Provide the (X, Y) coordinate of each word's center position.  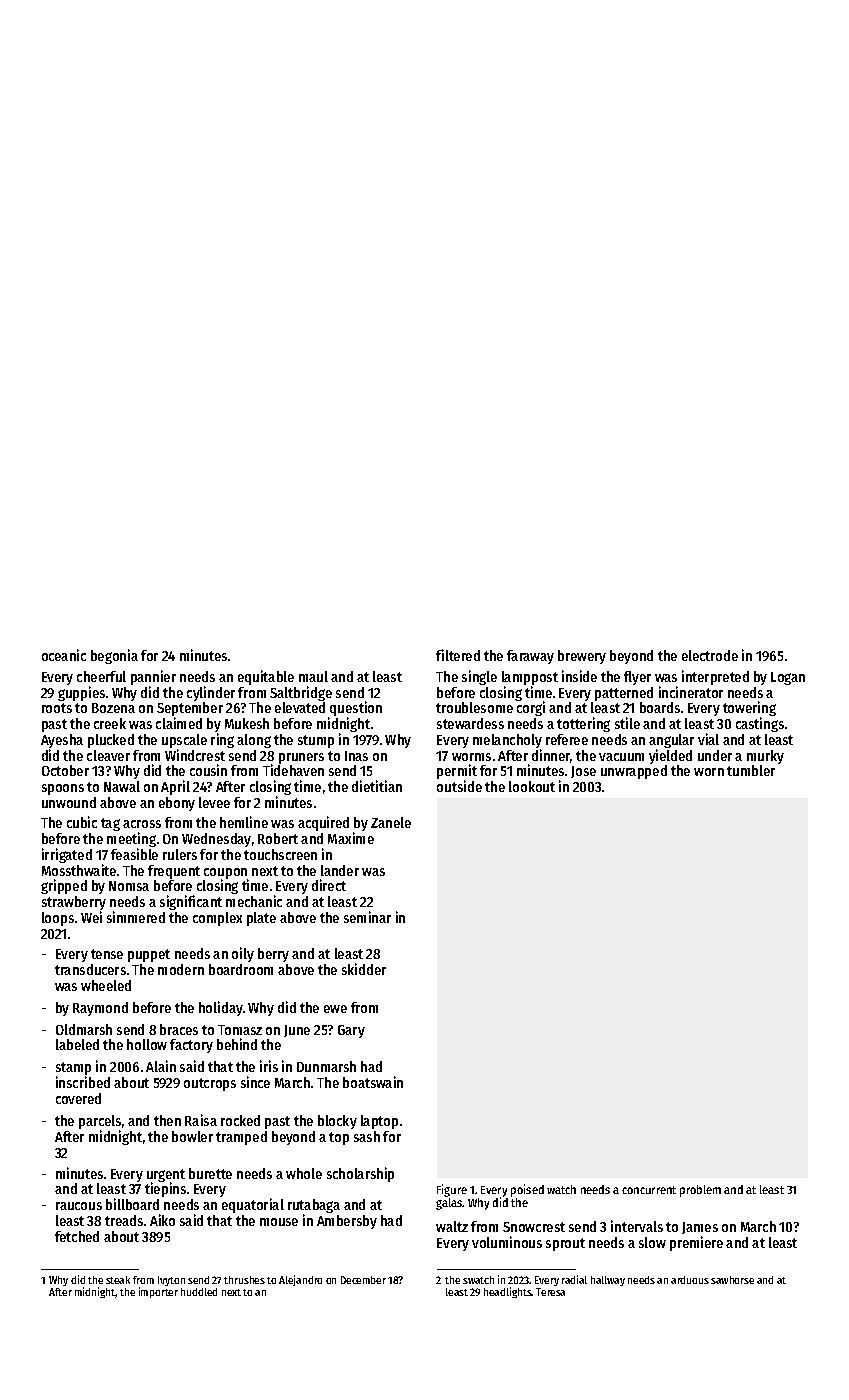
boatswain (373, 1082)
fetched (77, 1236)
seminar (367, 917)
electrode (710, 655)
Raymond (100, 1009)
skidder (364, 969)
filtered (458, 655)
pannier (153, 677)
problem (700, 1191)
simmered (136, 917)
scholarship (360, 1174)
